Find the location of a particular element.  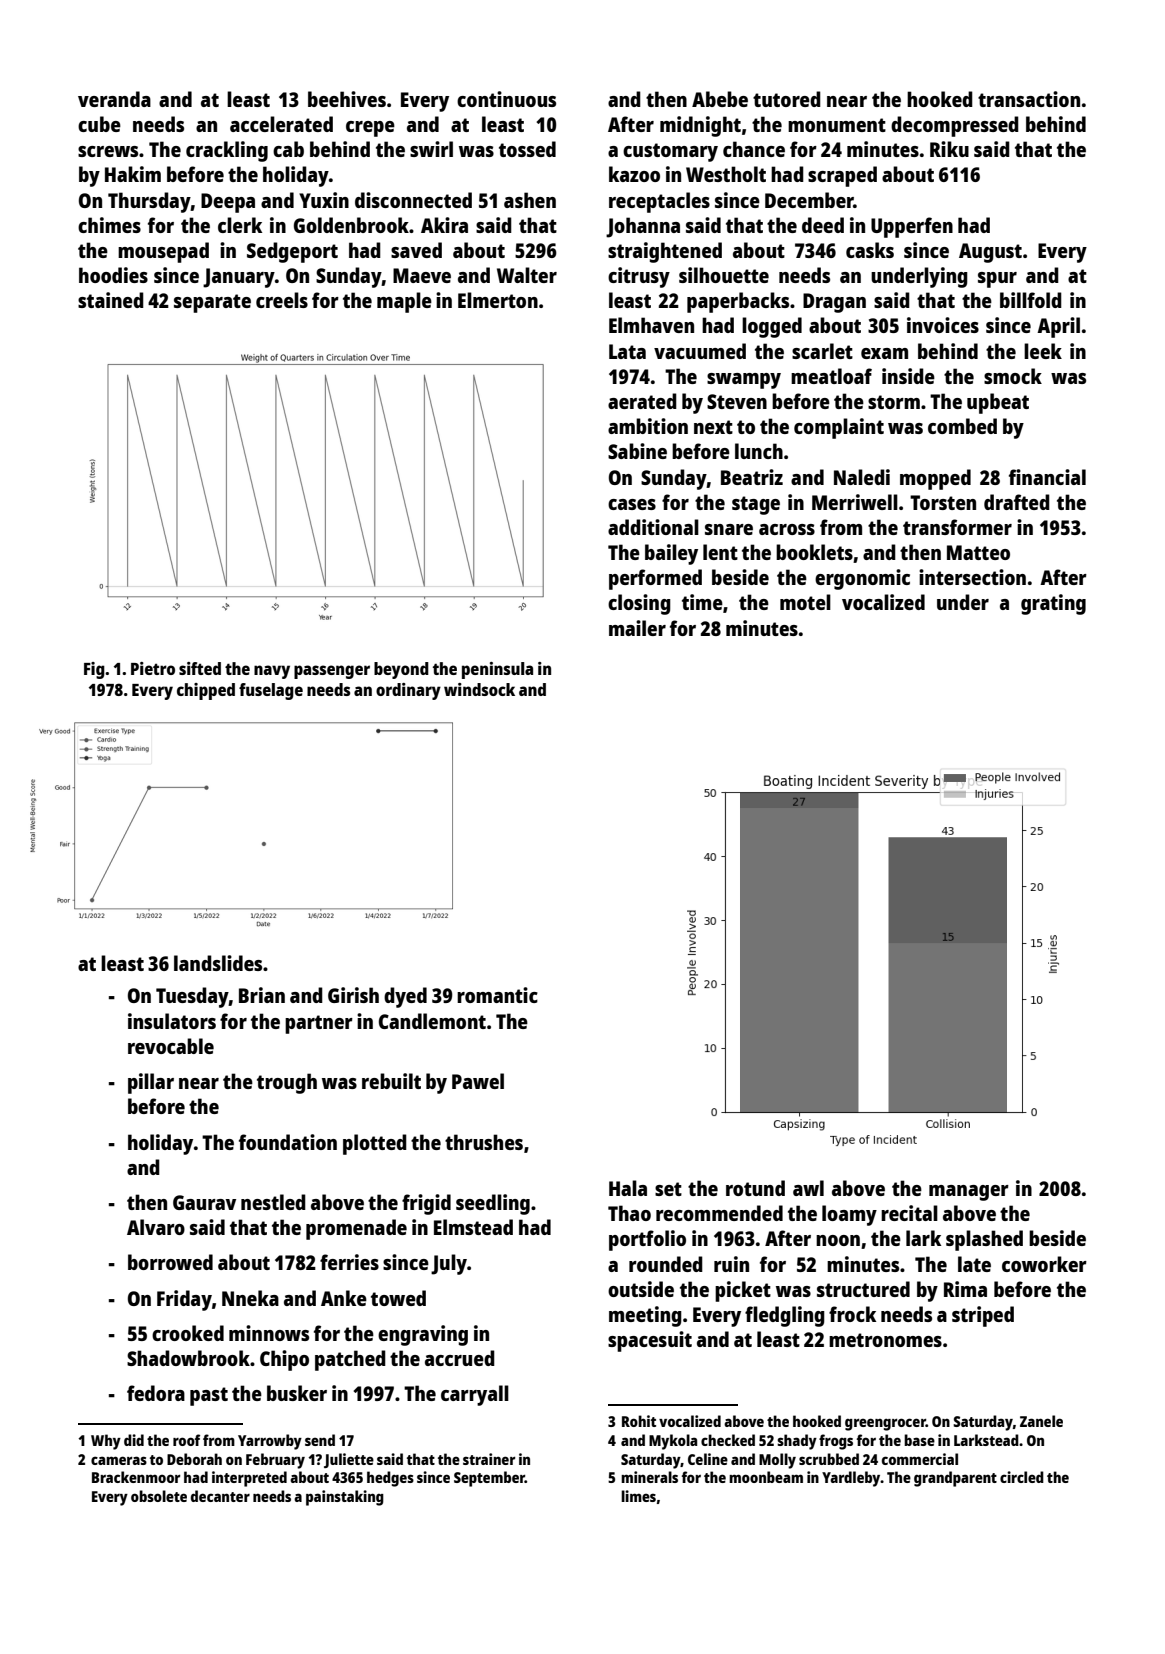

frigid is located at coordinates (426, 1204).
